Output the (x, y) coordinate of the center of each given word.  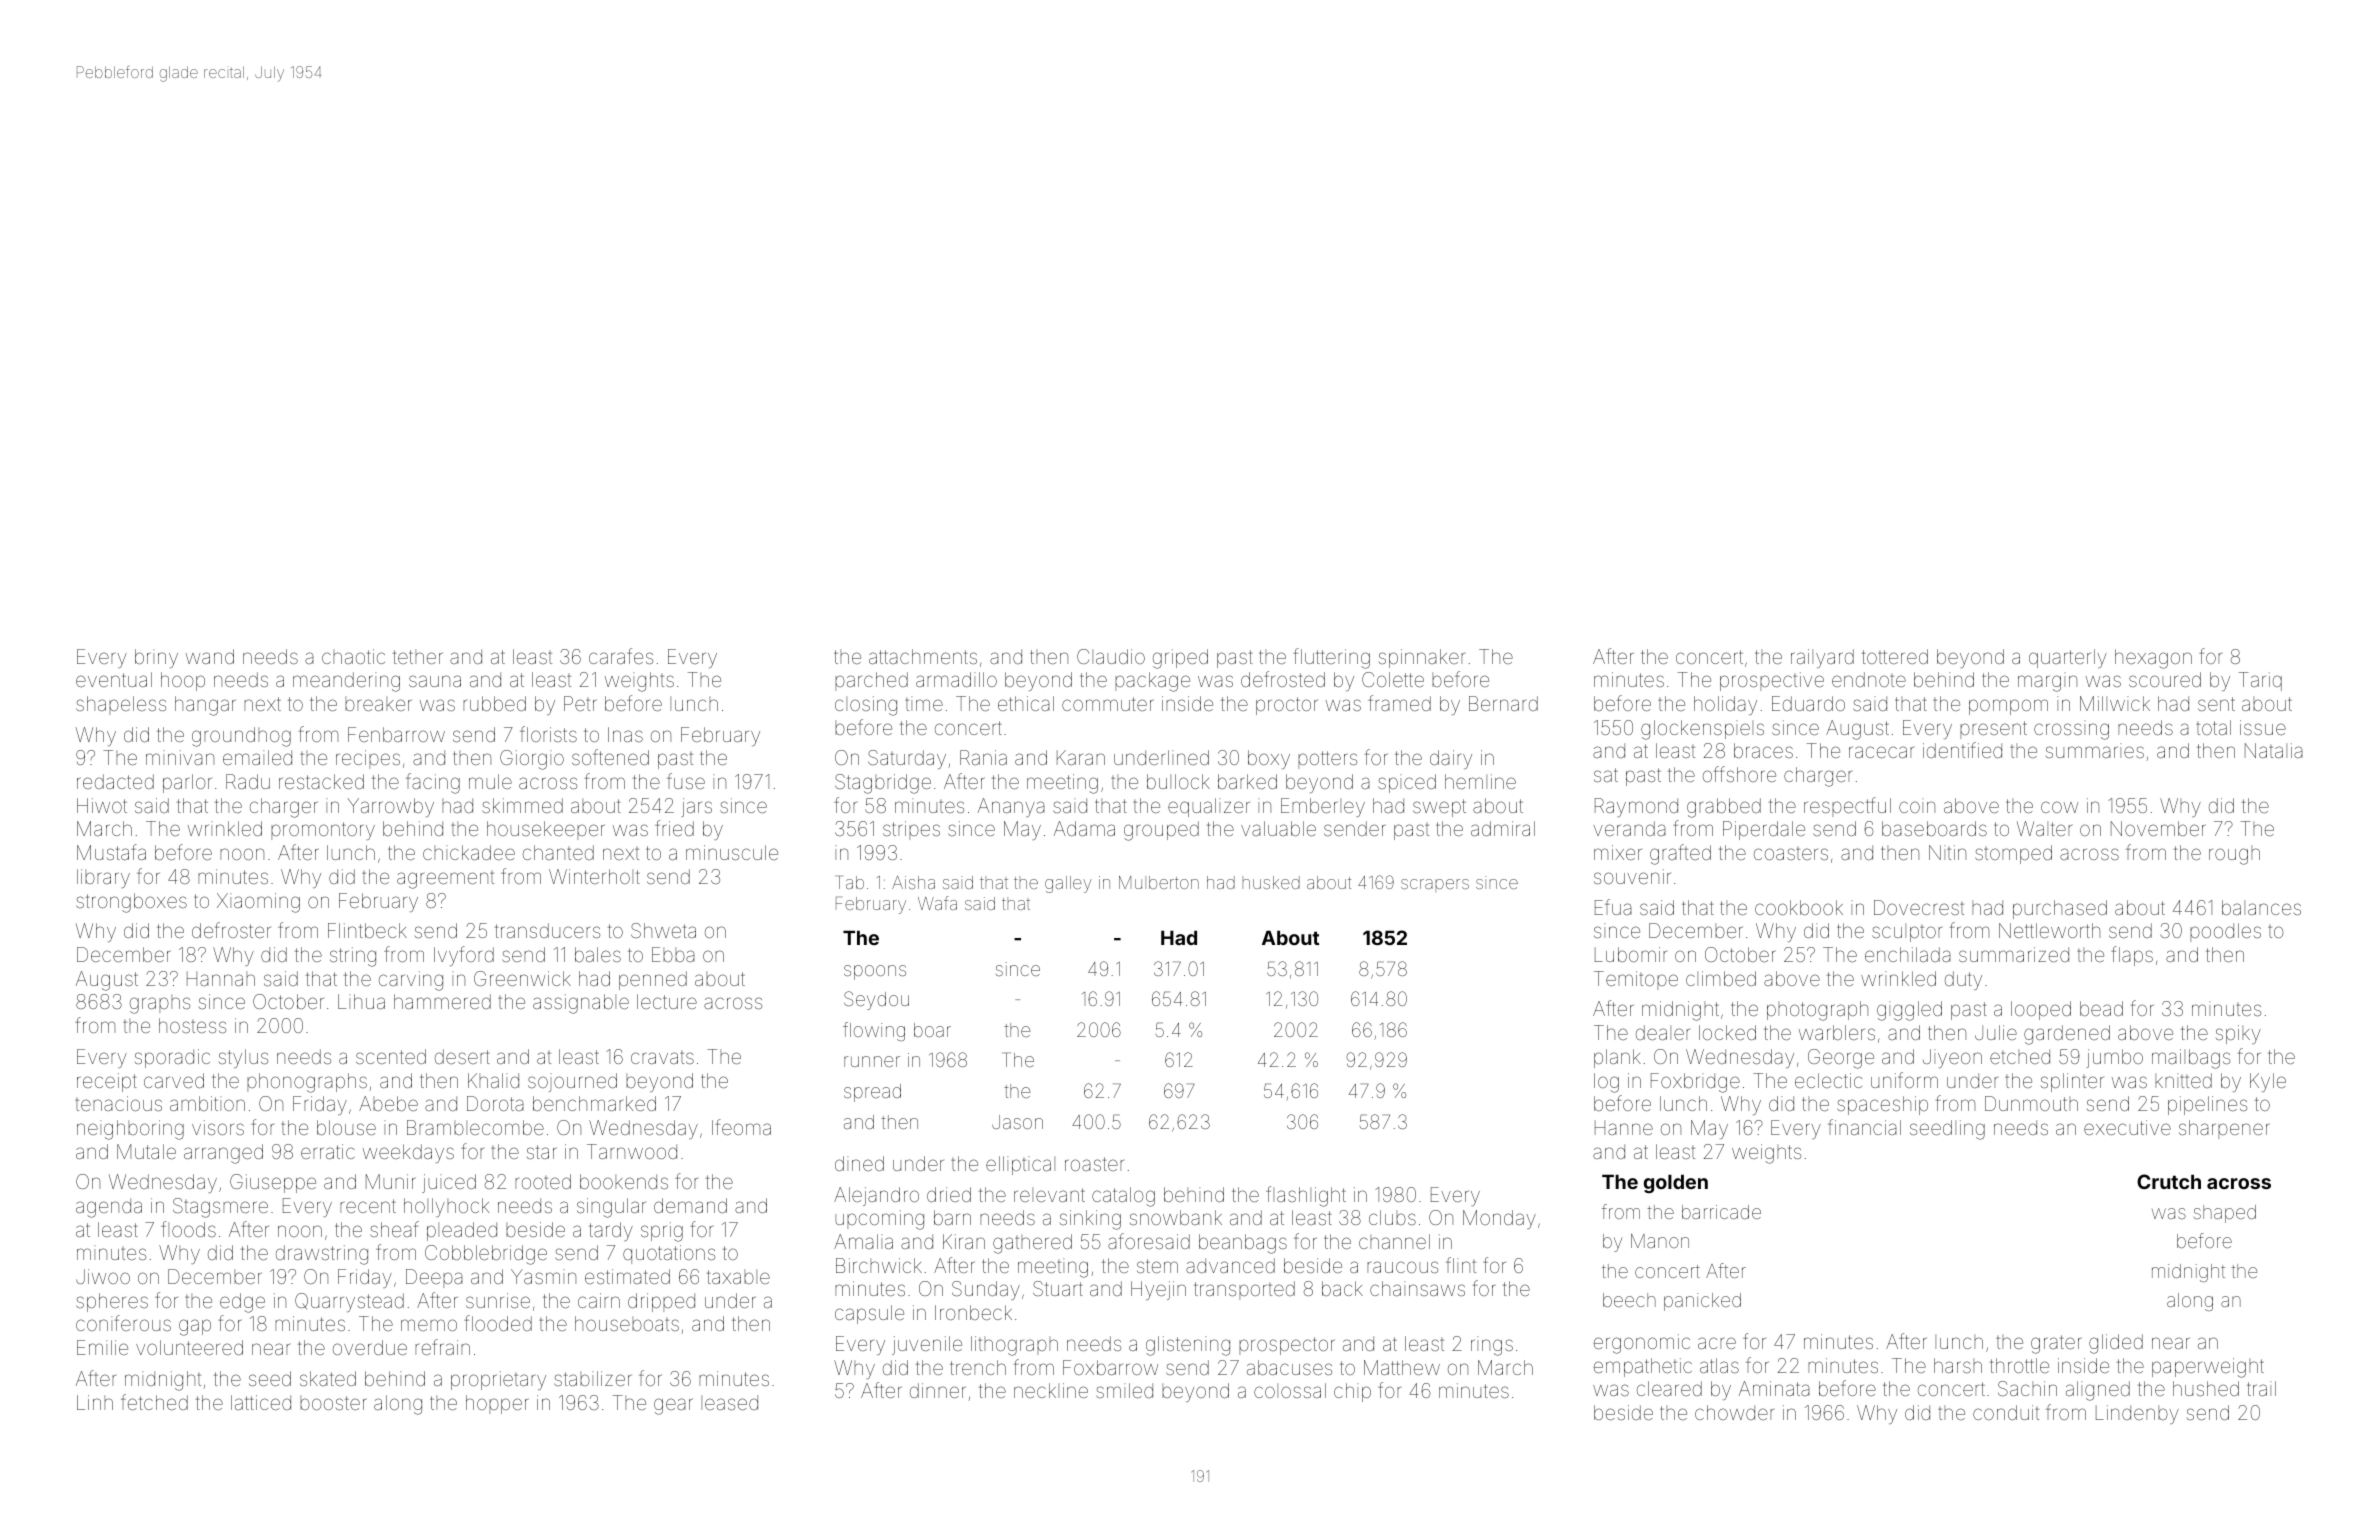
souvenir (1632, 876)
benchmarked (594, 1103)
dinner (937, 1390)
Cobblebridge (486, 1255)
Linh (95, 1402)
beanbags (1243, 1244)
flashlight (1306, 1196)
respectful (1847, 807)
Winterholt (594, 876)
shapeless (121, 705)
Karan (1081, 757)
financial (1864, 1127)
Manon (1660, 1241)
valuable (1278, 828)
